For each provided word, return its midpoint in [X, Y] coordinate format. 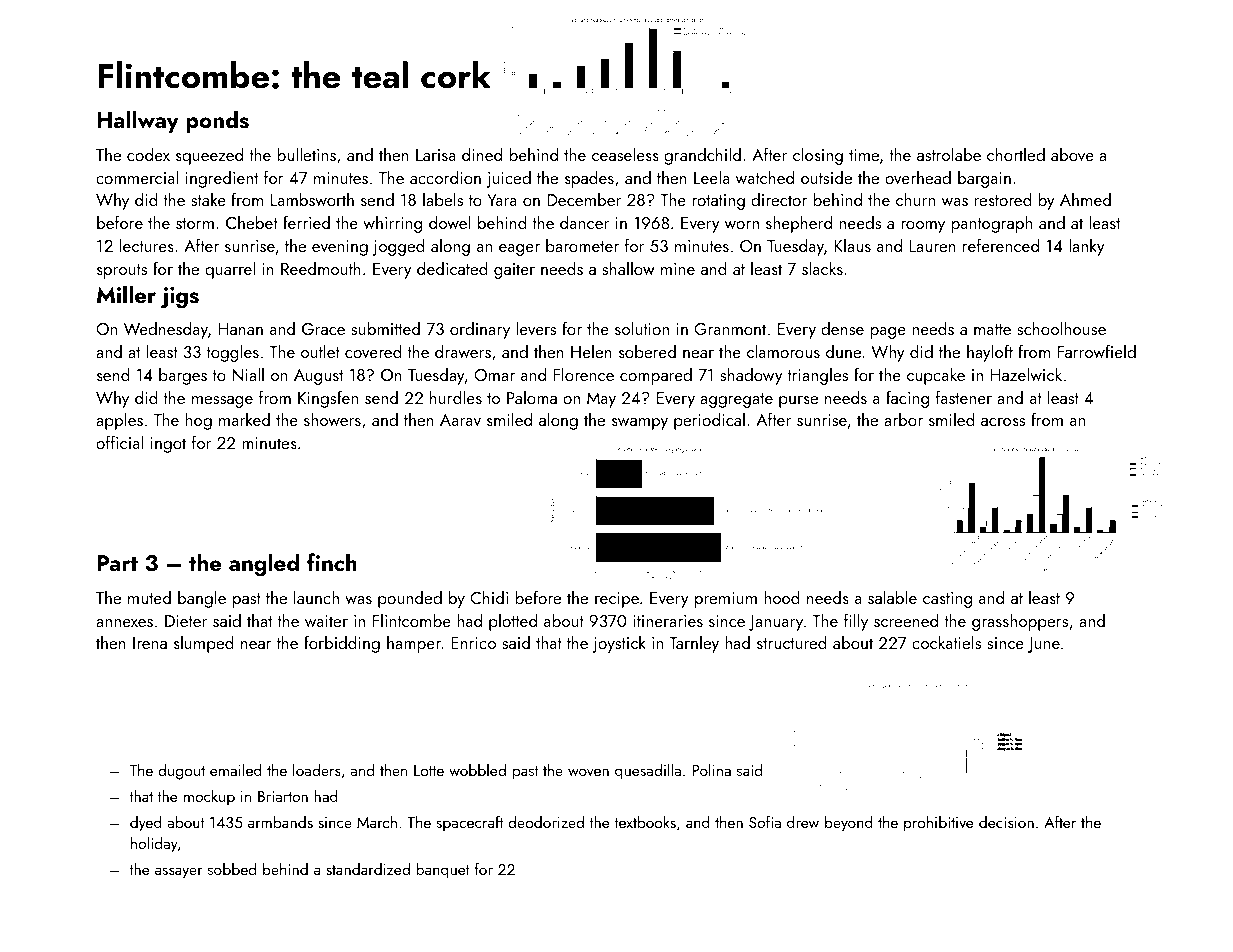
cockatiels [946, 642]
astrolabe [949, 154]
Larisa [436, 155]
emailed [236, 769]
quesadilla [648, 771]
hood [782, 597]
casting [947, 600]
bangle [202, 599]
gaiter [514, 271]
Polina [711, 770]
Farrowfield [1097, 351]
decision [1006, 822]
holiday [154, 844]
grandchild [702, 156]
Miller [126, 294]
